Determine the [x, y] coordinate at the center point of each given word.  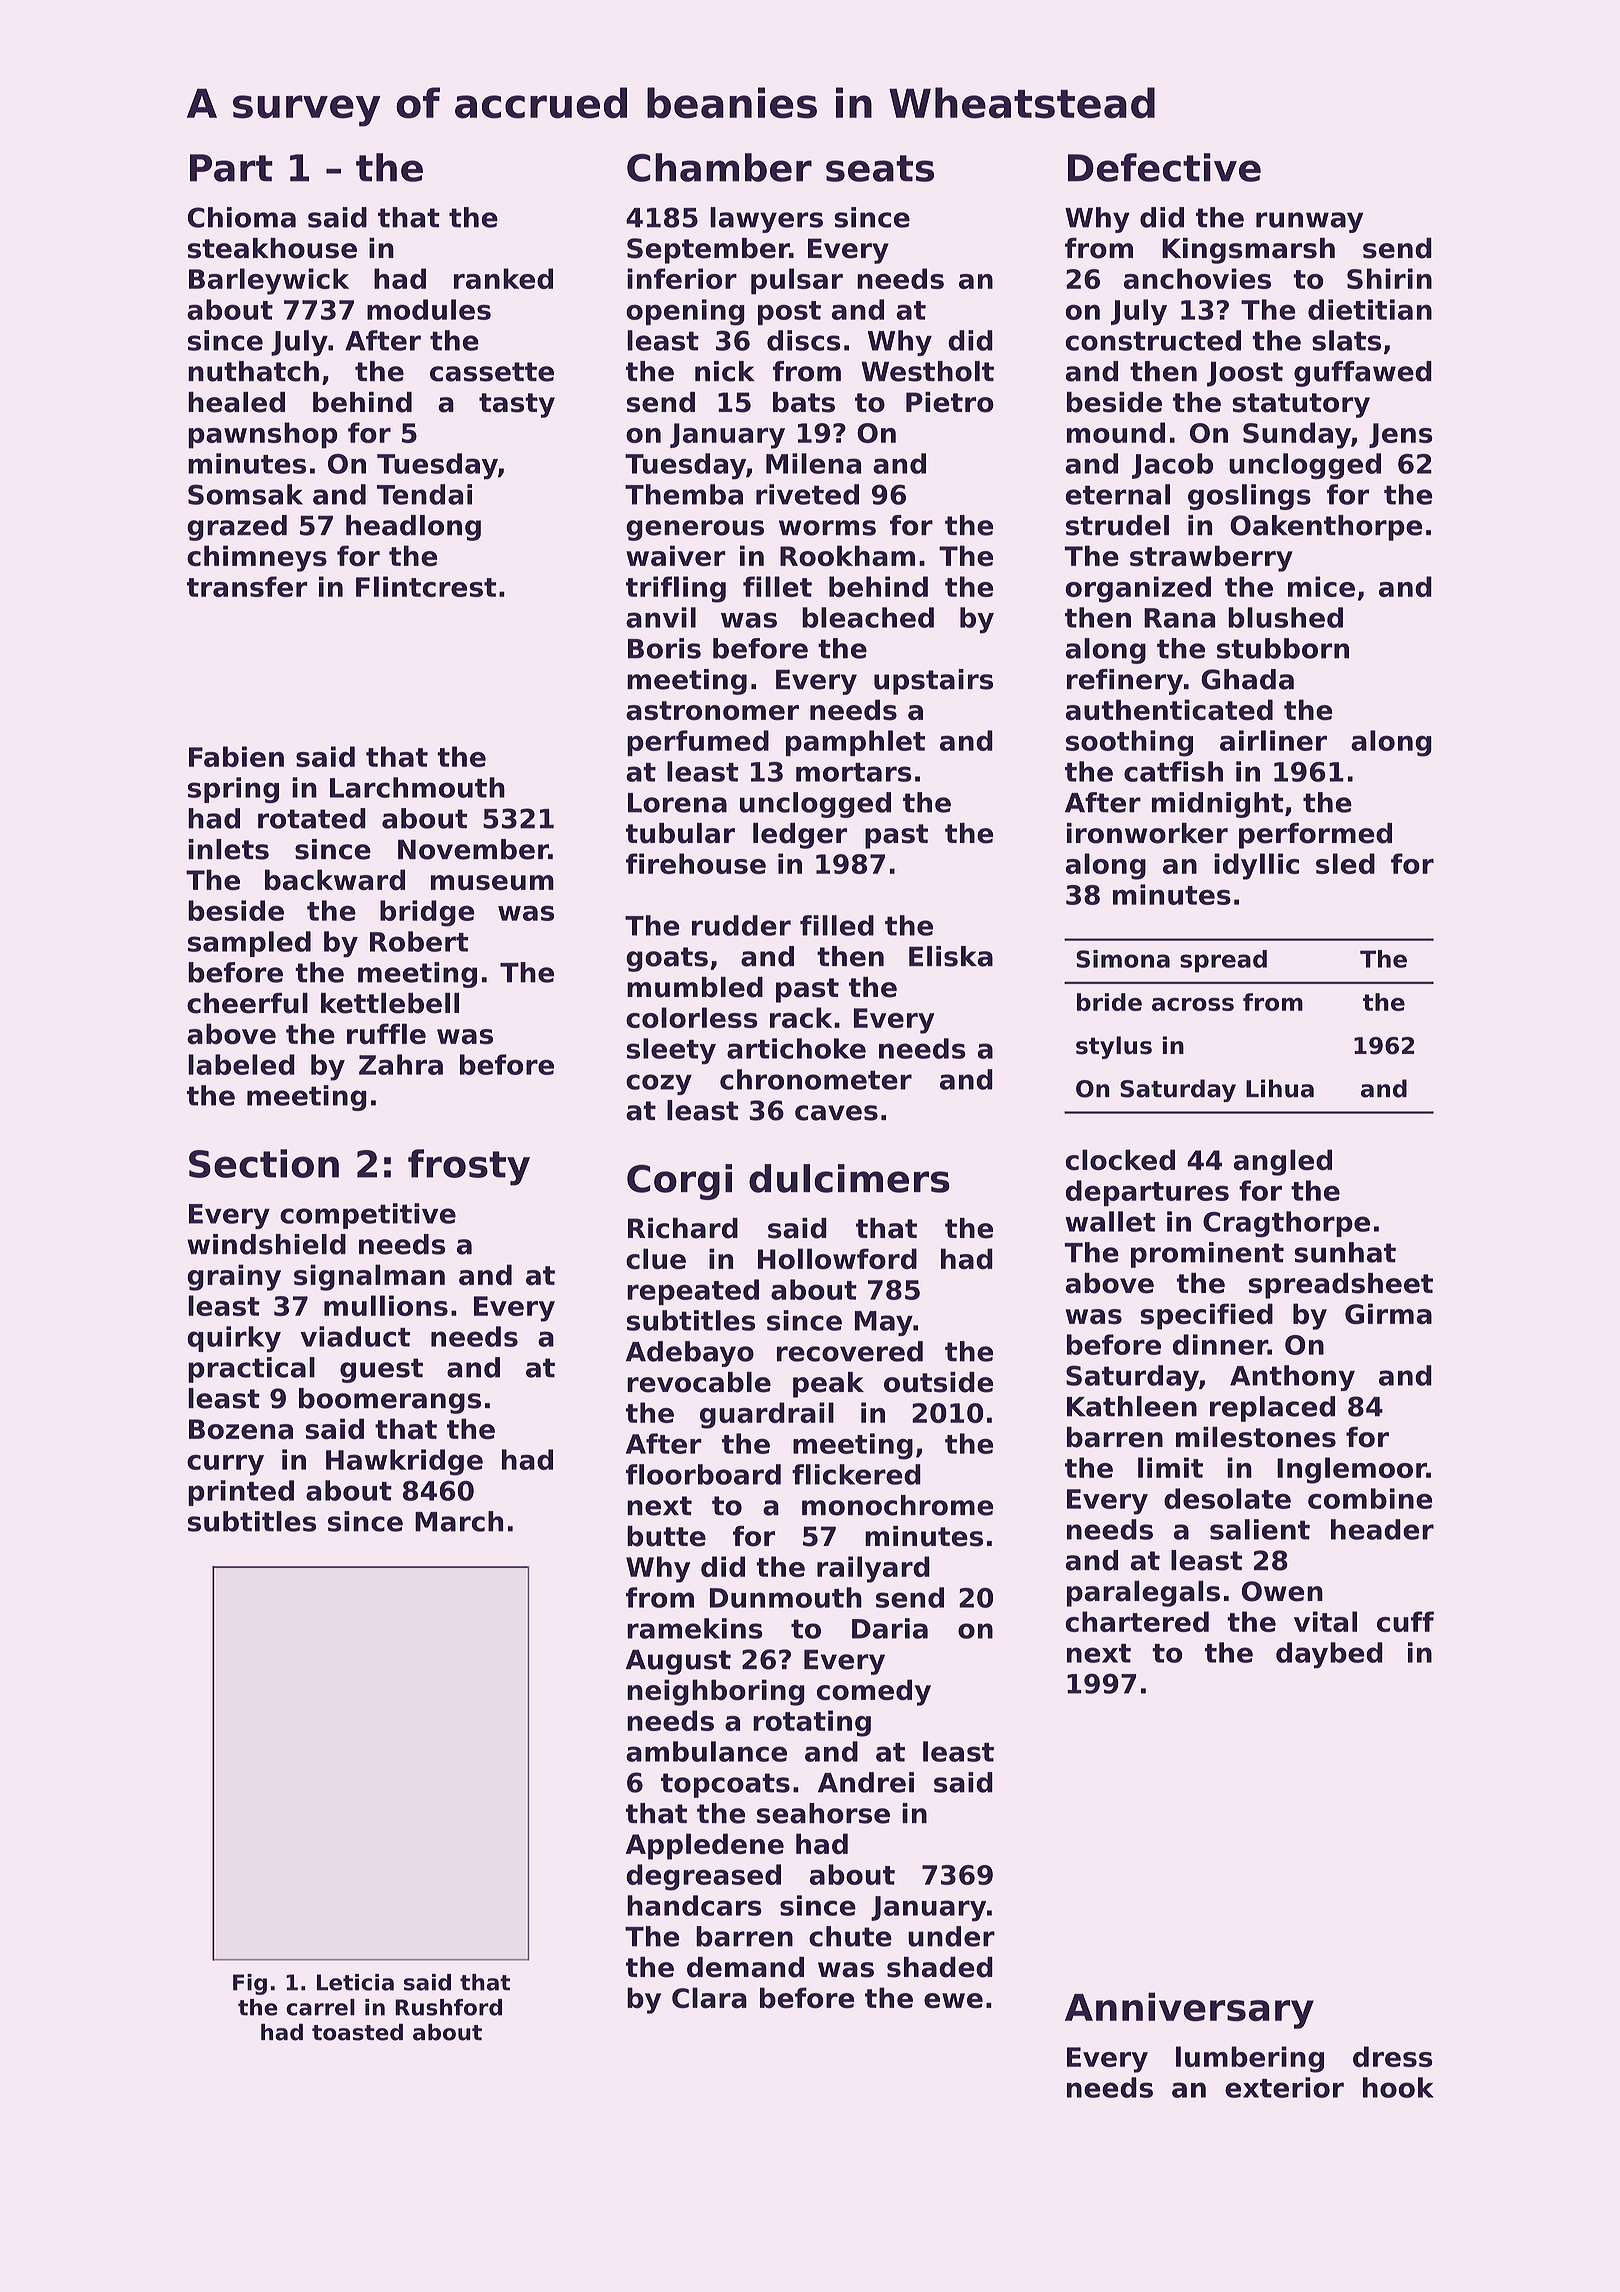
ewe [953, 2001]
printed [241, 1493]
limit [1170, 1467]
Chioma [242, 217]
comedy [874, 1692]
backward [335, 880]
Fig [250, 1984]
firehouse [696, 863]
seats [880, 168]
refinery [1125, 682]
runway [1309, 222]
